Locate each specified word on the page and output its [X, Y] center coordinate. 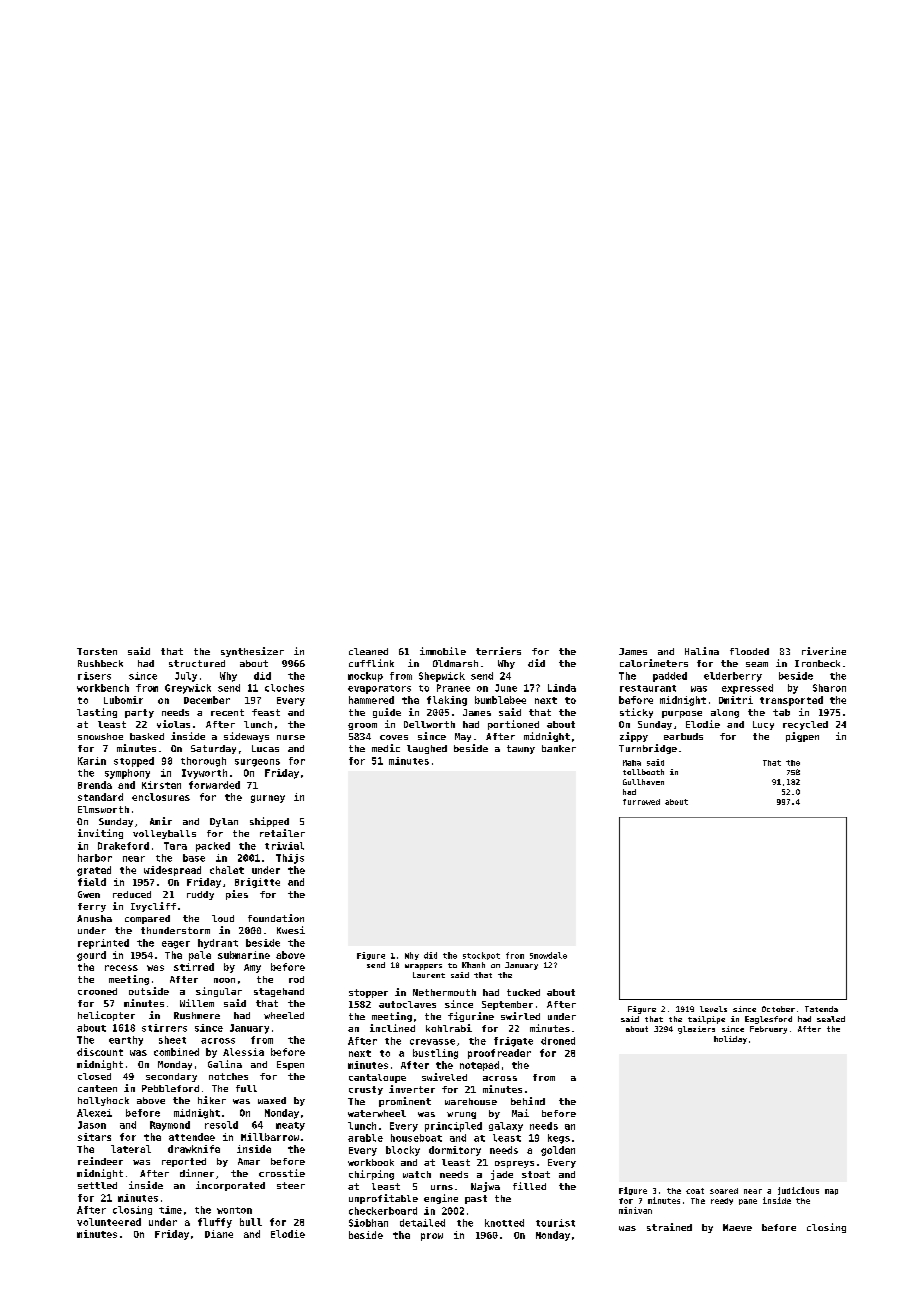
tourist [555, 1223]
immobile [443, 651]
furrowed [641, 802]
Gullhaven [643, 782]
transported [791, 701]
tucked [523, 992]
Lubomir [123, 700]
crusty [366, 1090]
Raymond [170, 1126]
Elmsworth [103, 809]
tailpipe [706, 1020]
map [831, 1192]
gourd [91, 956]
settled [97, 1185]
